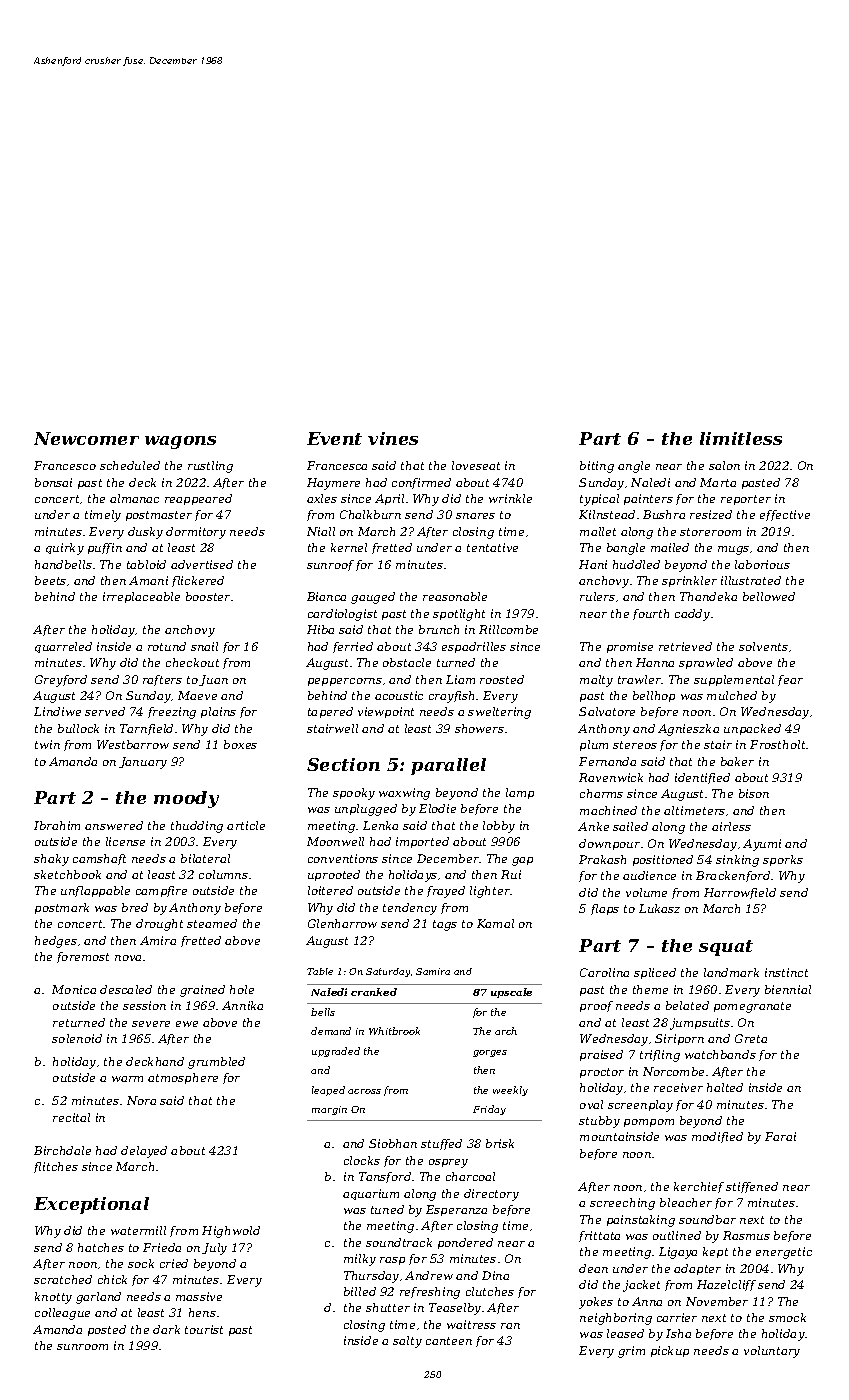 The image size is (849, 1400). What do you see at coordinates (82, 1347) in the screenshot?
I see `sunroom` at bounding box center [82, 1347].
